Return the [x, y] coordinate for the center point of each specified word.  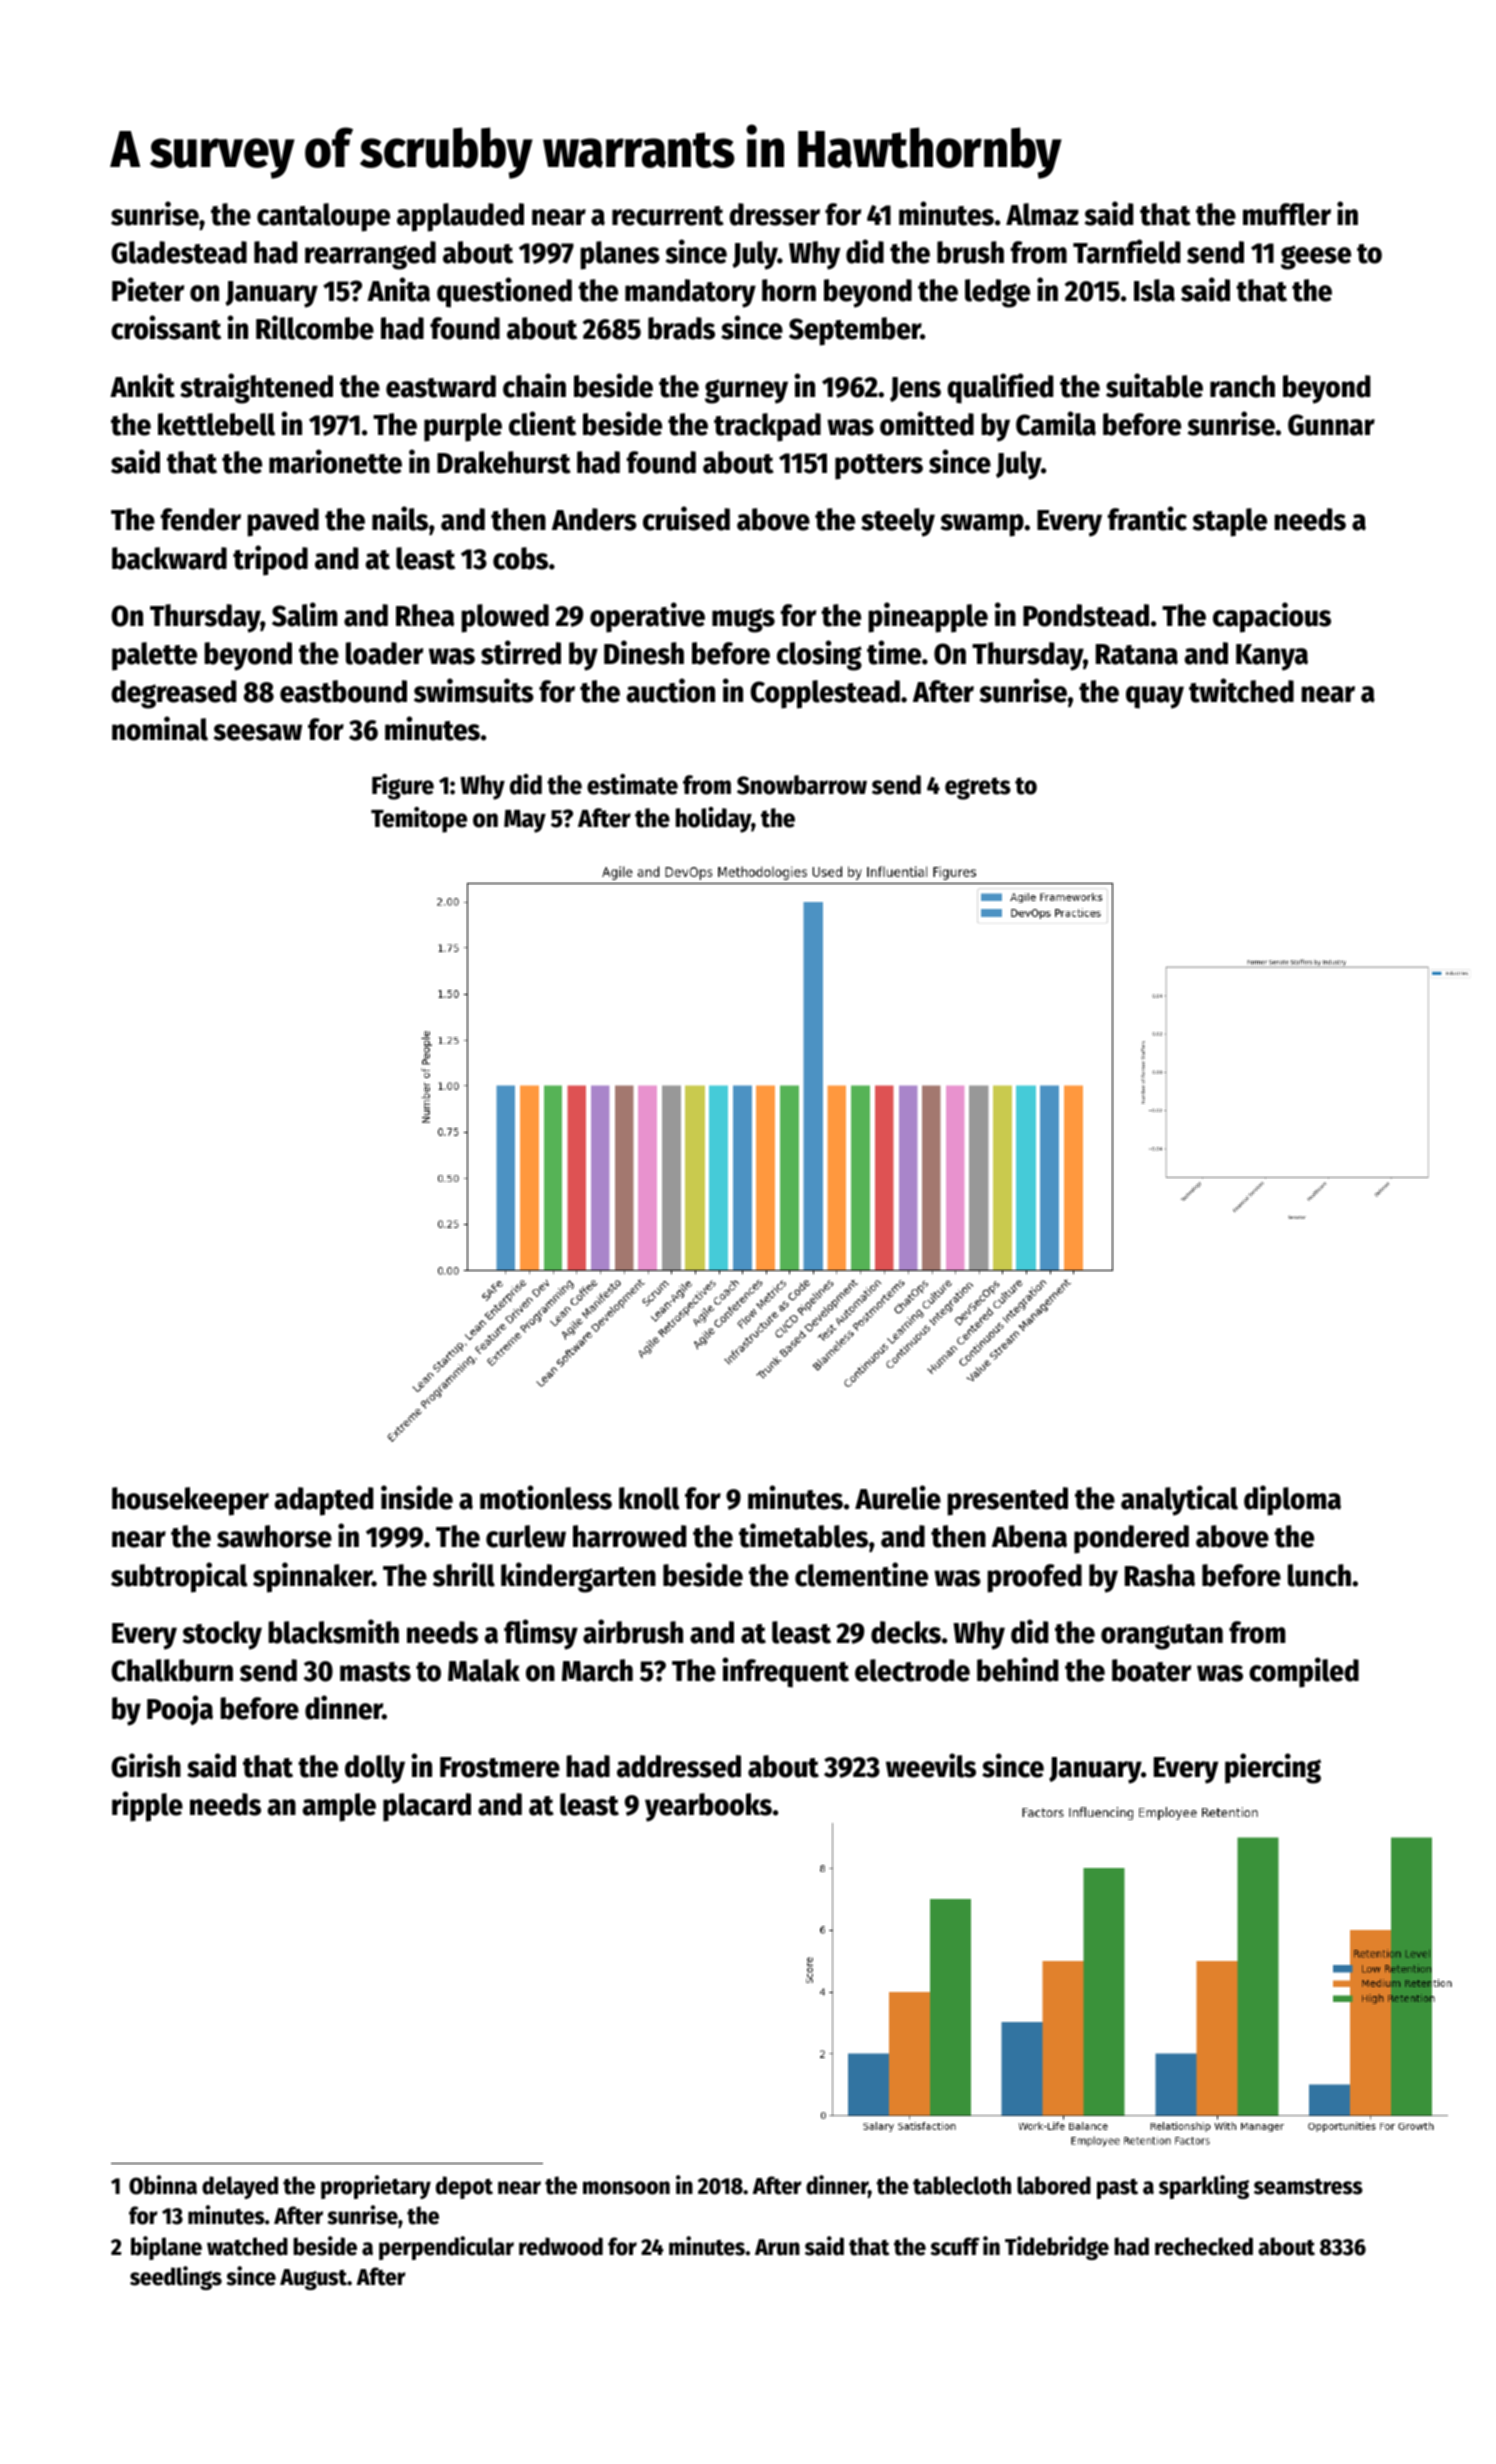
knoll [649, 1498]
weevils [931, 1765]
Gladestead [179, 252]
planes [620, 255]
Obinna [163, 2185]
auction [670, 690]
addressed [679, 1766]
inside [417, 1497]
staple [1229, 522]
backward [169, 558]
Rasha [1160, 1575]
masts [375, 1672]
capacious [1272, 617]
